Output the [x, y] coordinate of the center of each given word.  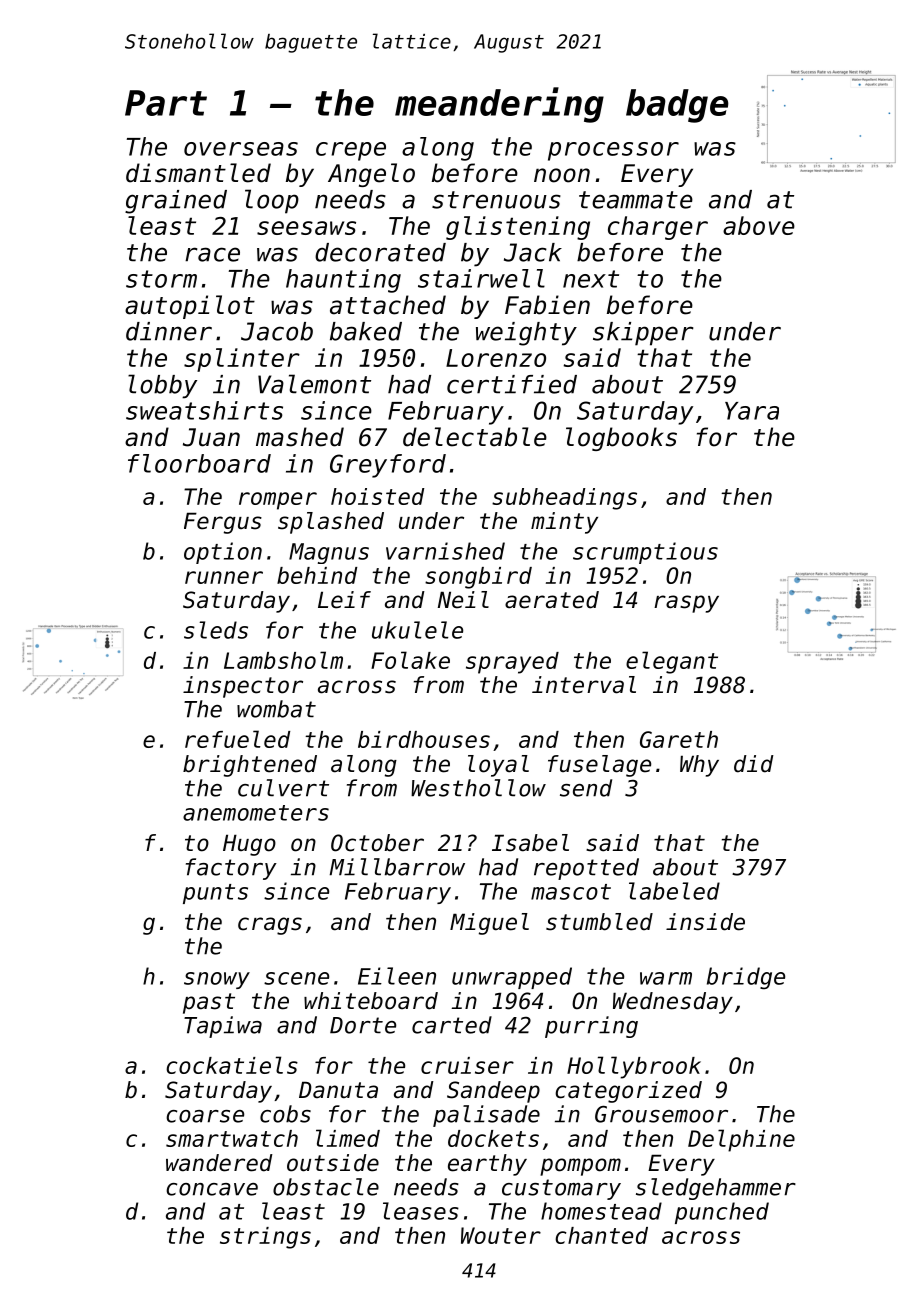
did [754, 764]
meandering [499, 105]
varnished [445, 551]
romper [278, 501]
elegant [672, 662]
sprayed [512, 663]
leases [421, 1211]
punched [722, 1213]
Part [166, 103]
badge [677, 106]
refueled [237, 739]
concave [212, 1189]
